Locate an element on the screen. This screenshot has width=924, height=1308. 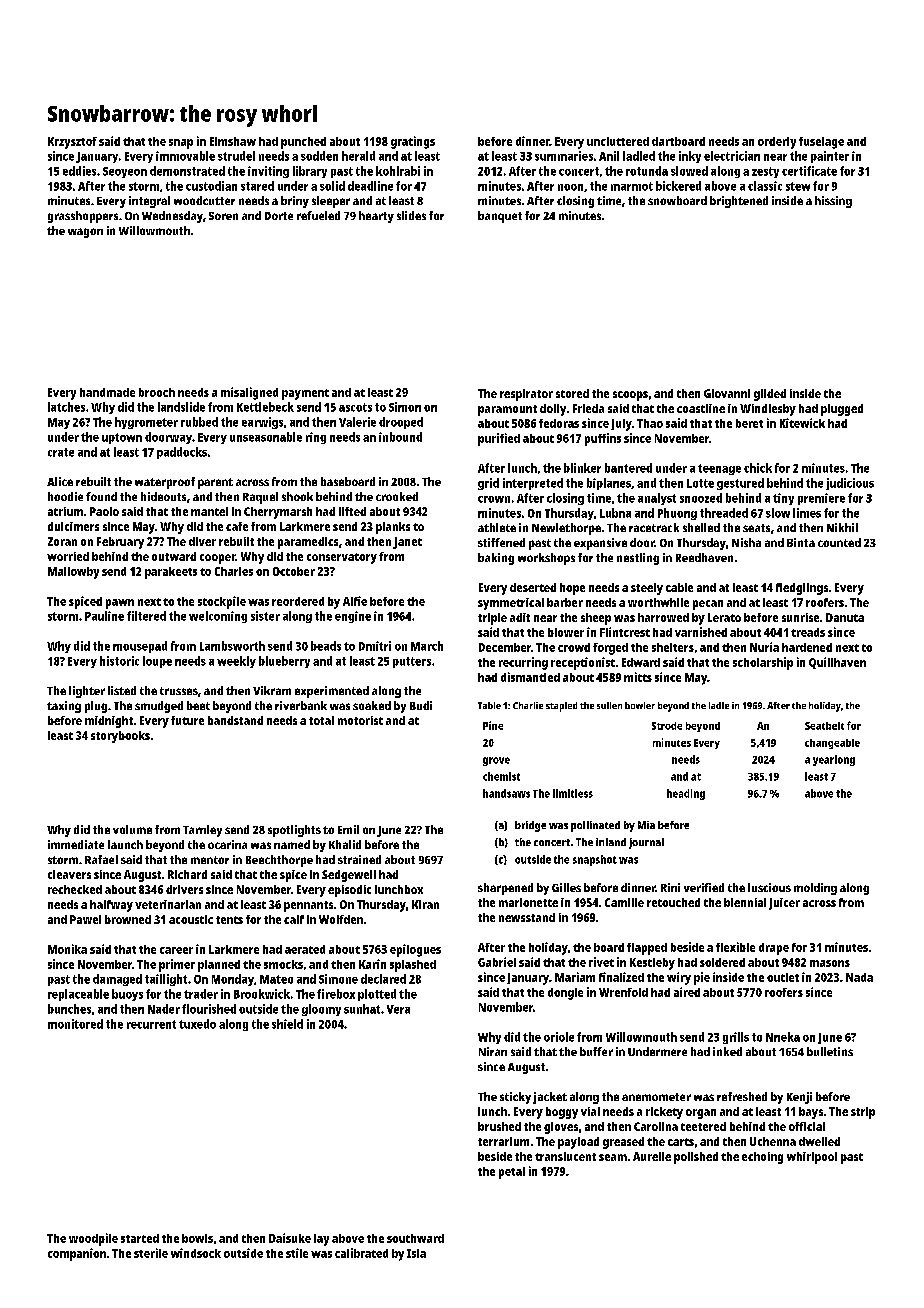
Nada is located at coordinates (859, 977).
